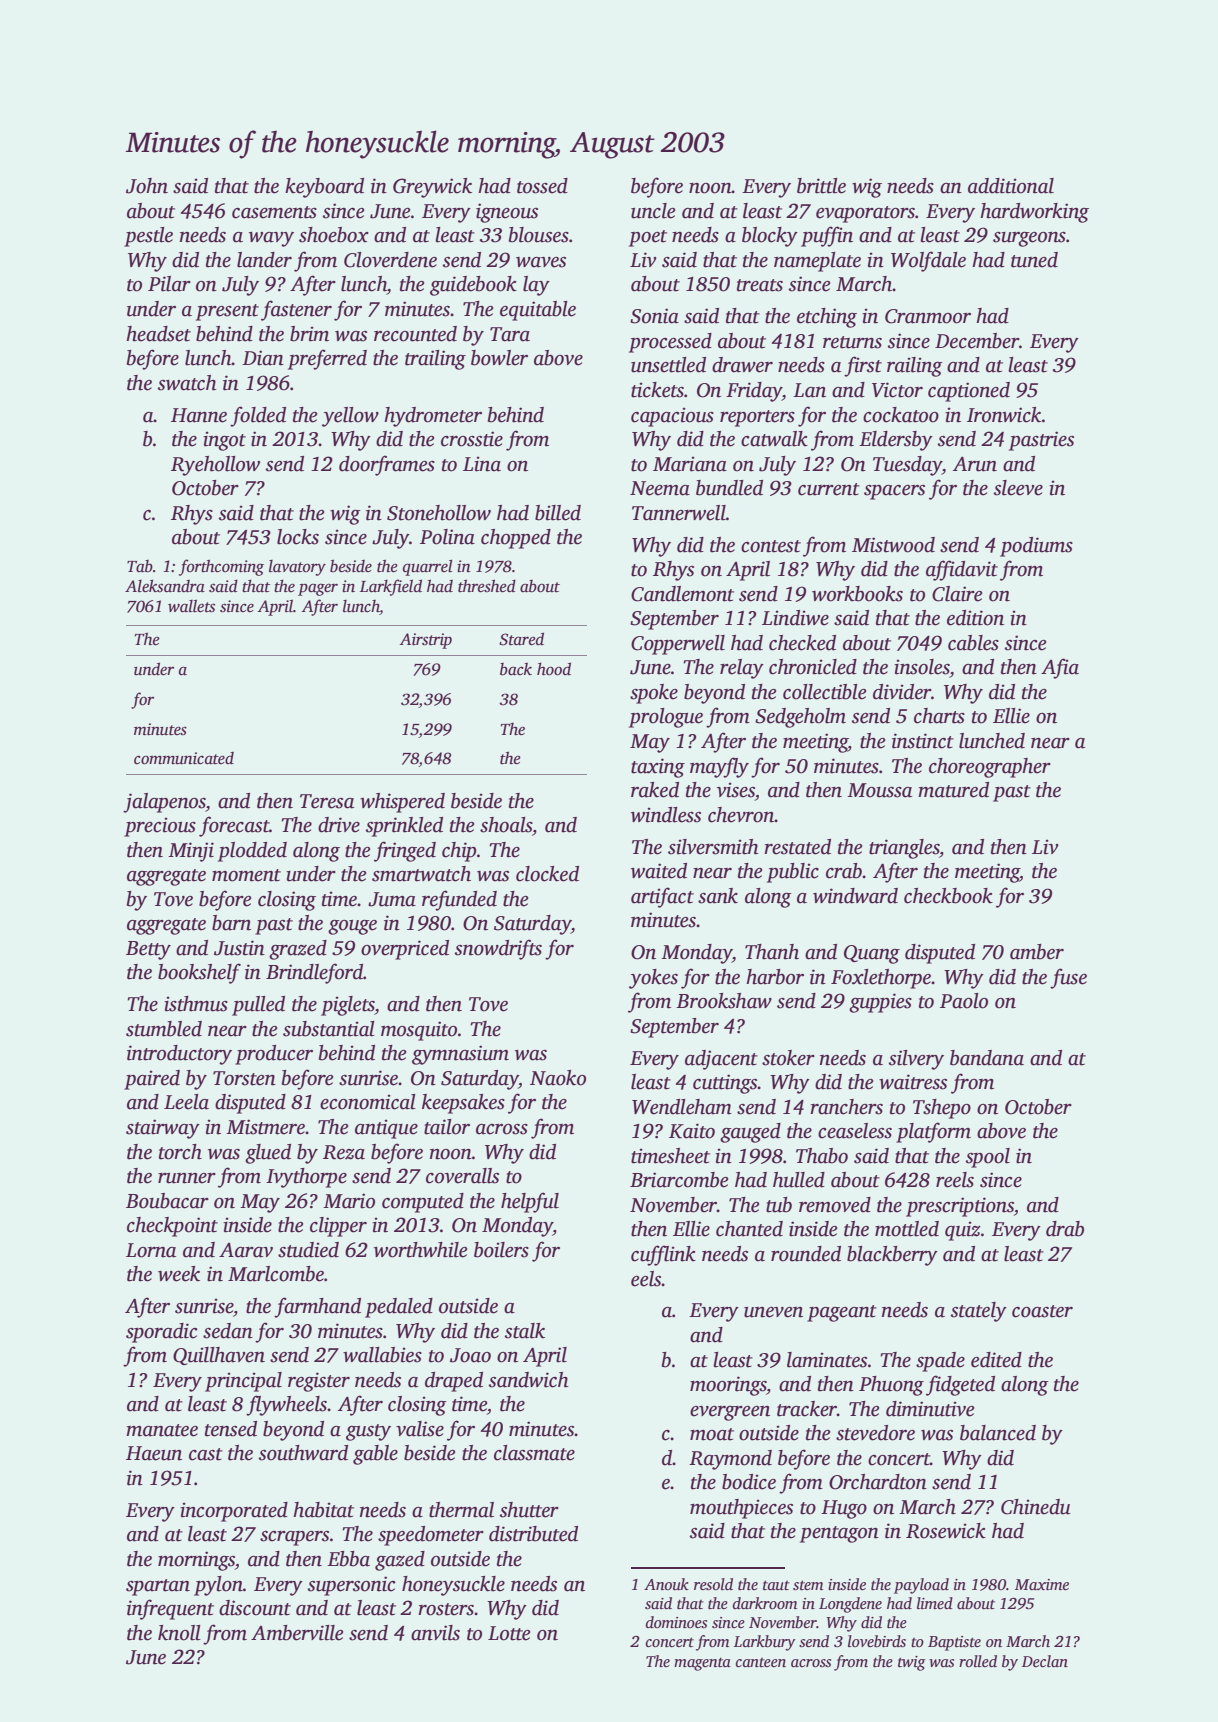 The height and width of the page is (1722, 1218). What do you see at coordinates (179, 1633) in the page?
I see `knoll` at bounding box center [179, 1633].
